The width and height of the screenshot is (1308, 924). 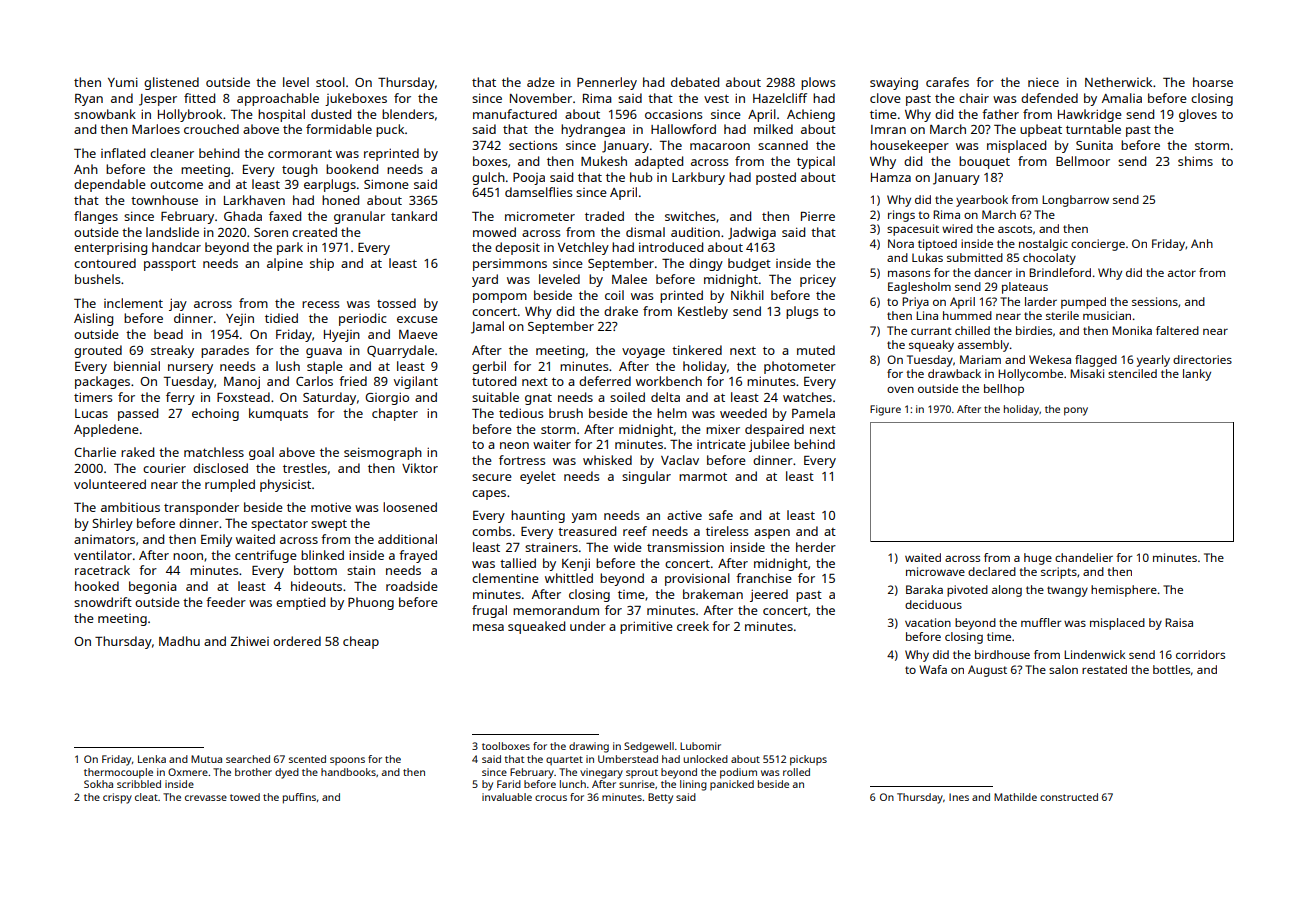 I want to click on debated, so click(x=695, y=82).
